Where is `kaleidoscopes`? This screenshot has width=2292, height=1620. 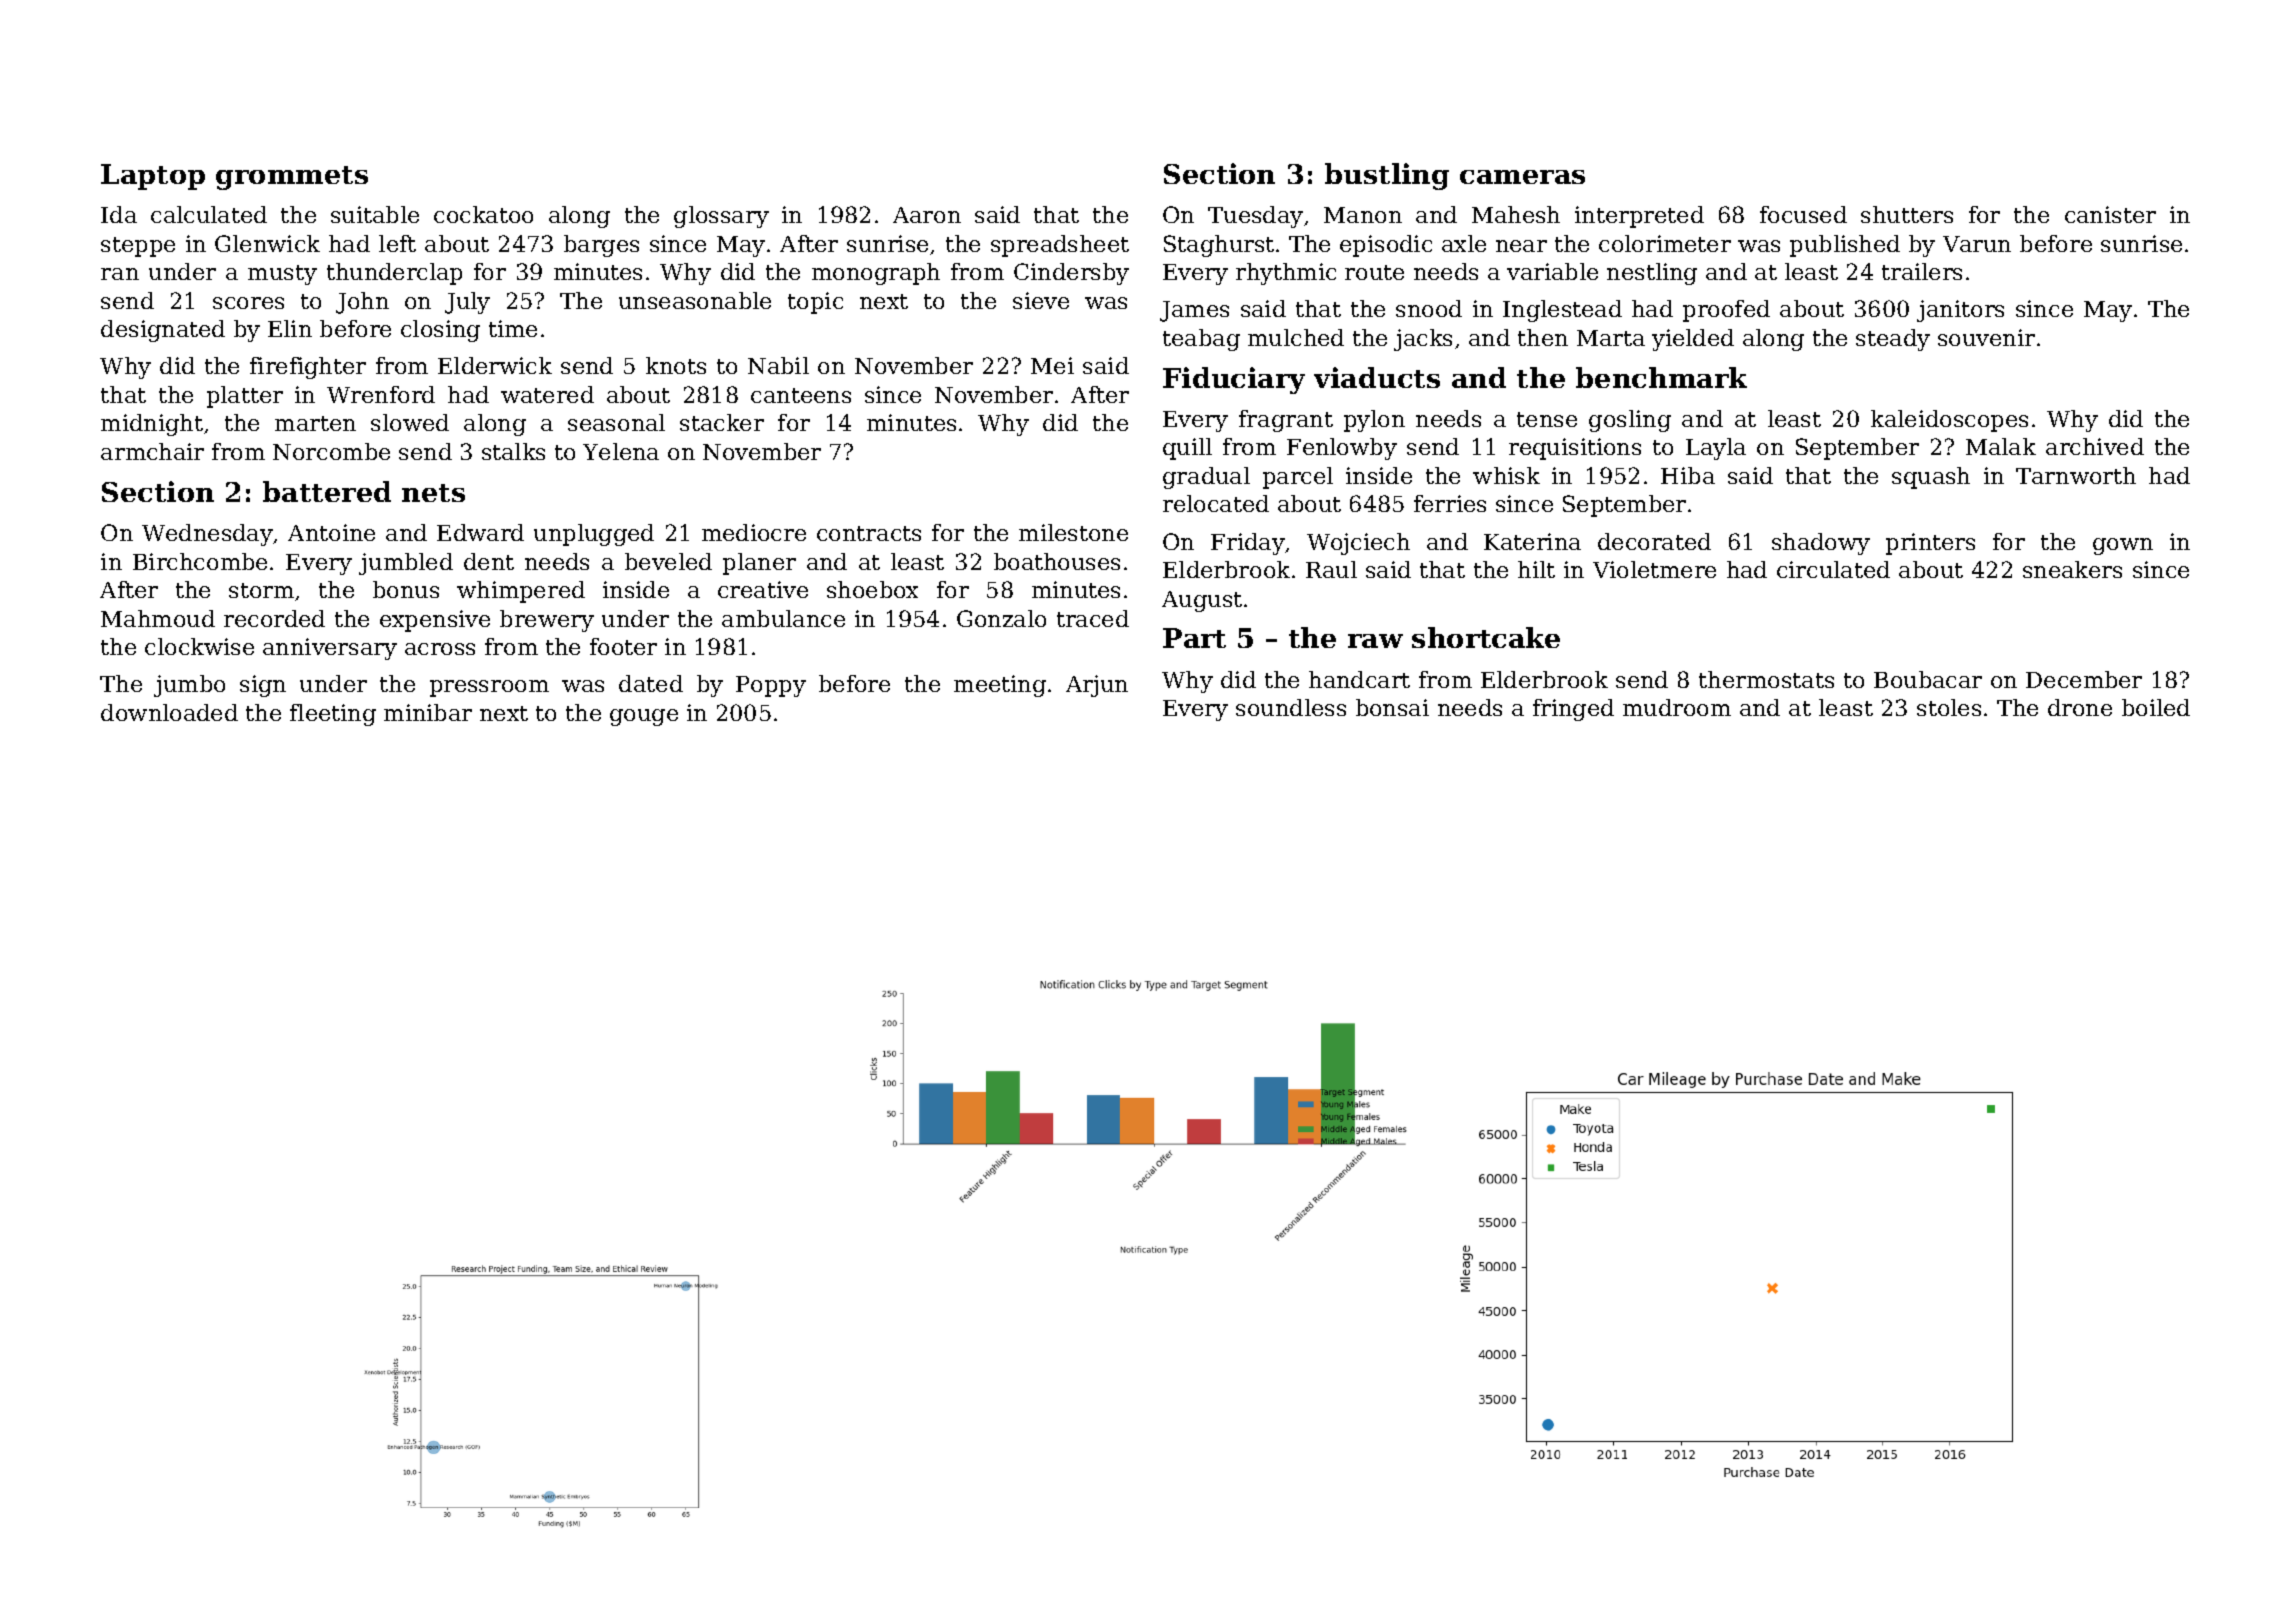
kaleidoscopes is located at coordinates (1949, 421).
